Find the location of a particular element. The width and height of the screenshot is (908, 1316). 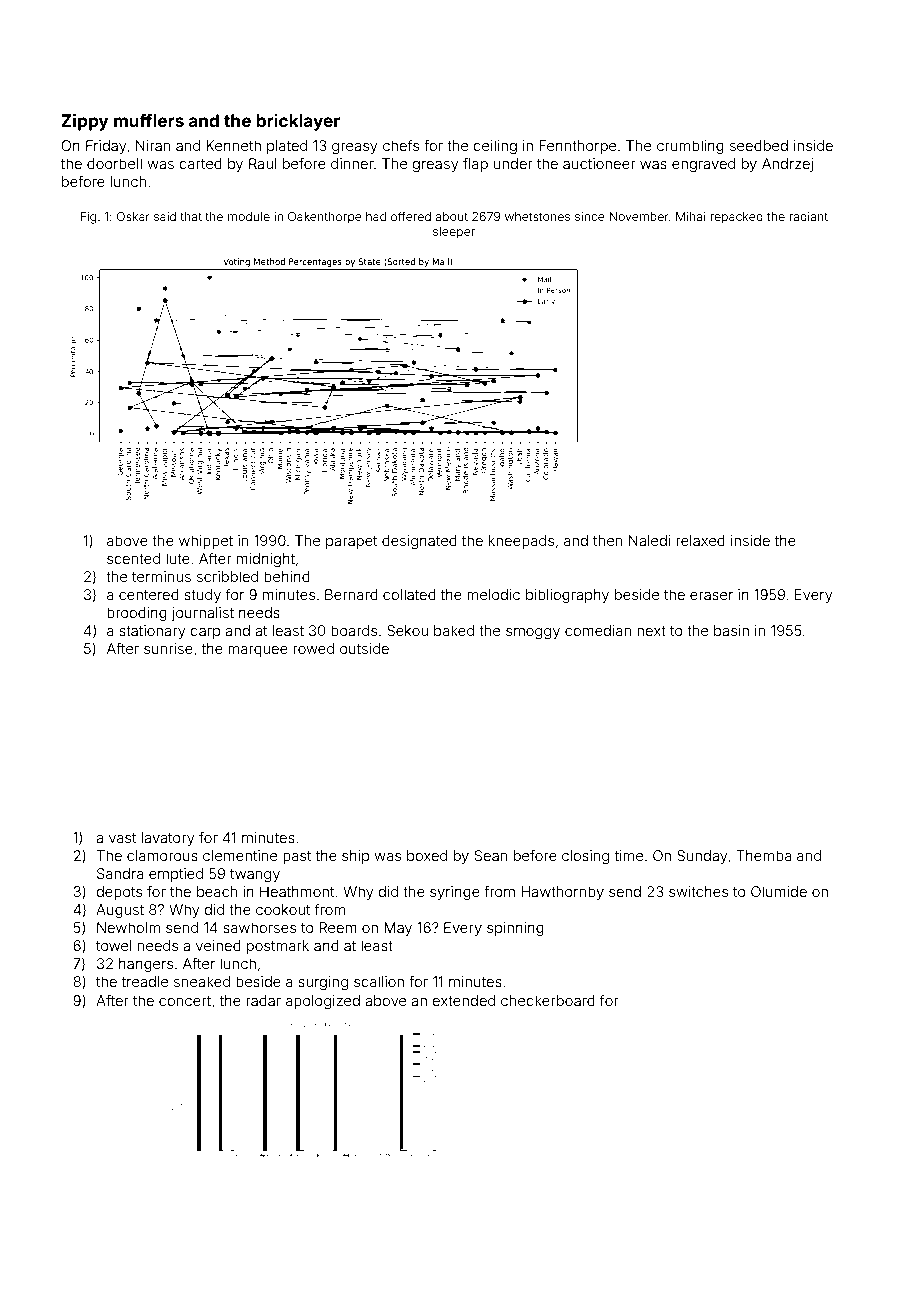

Themba is located at coordinates (764, 855).
